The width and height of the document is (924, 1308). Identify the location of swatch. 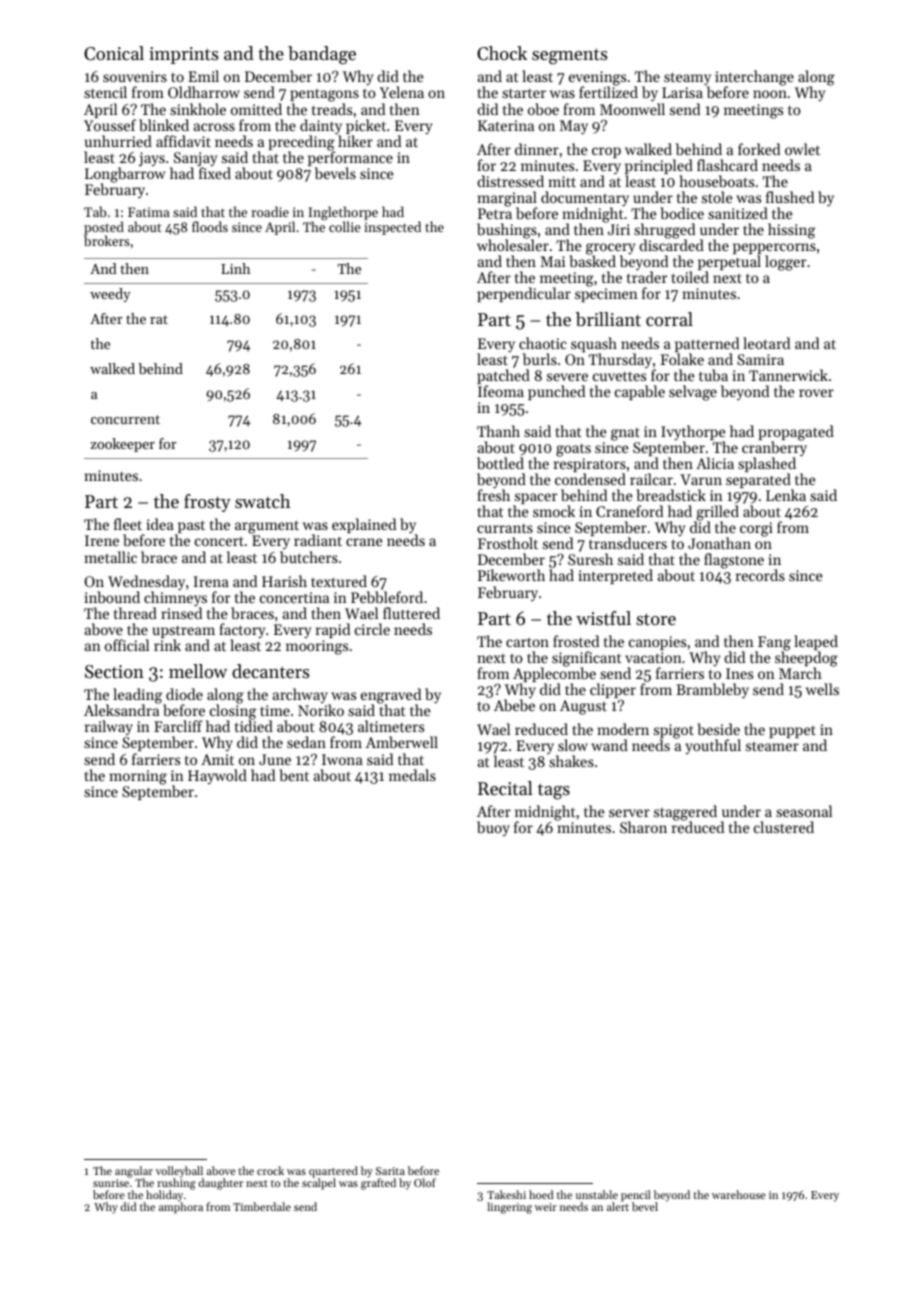
(262, 501).
